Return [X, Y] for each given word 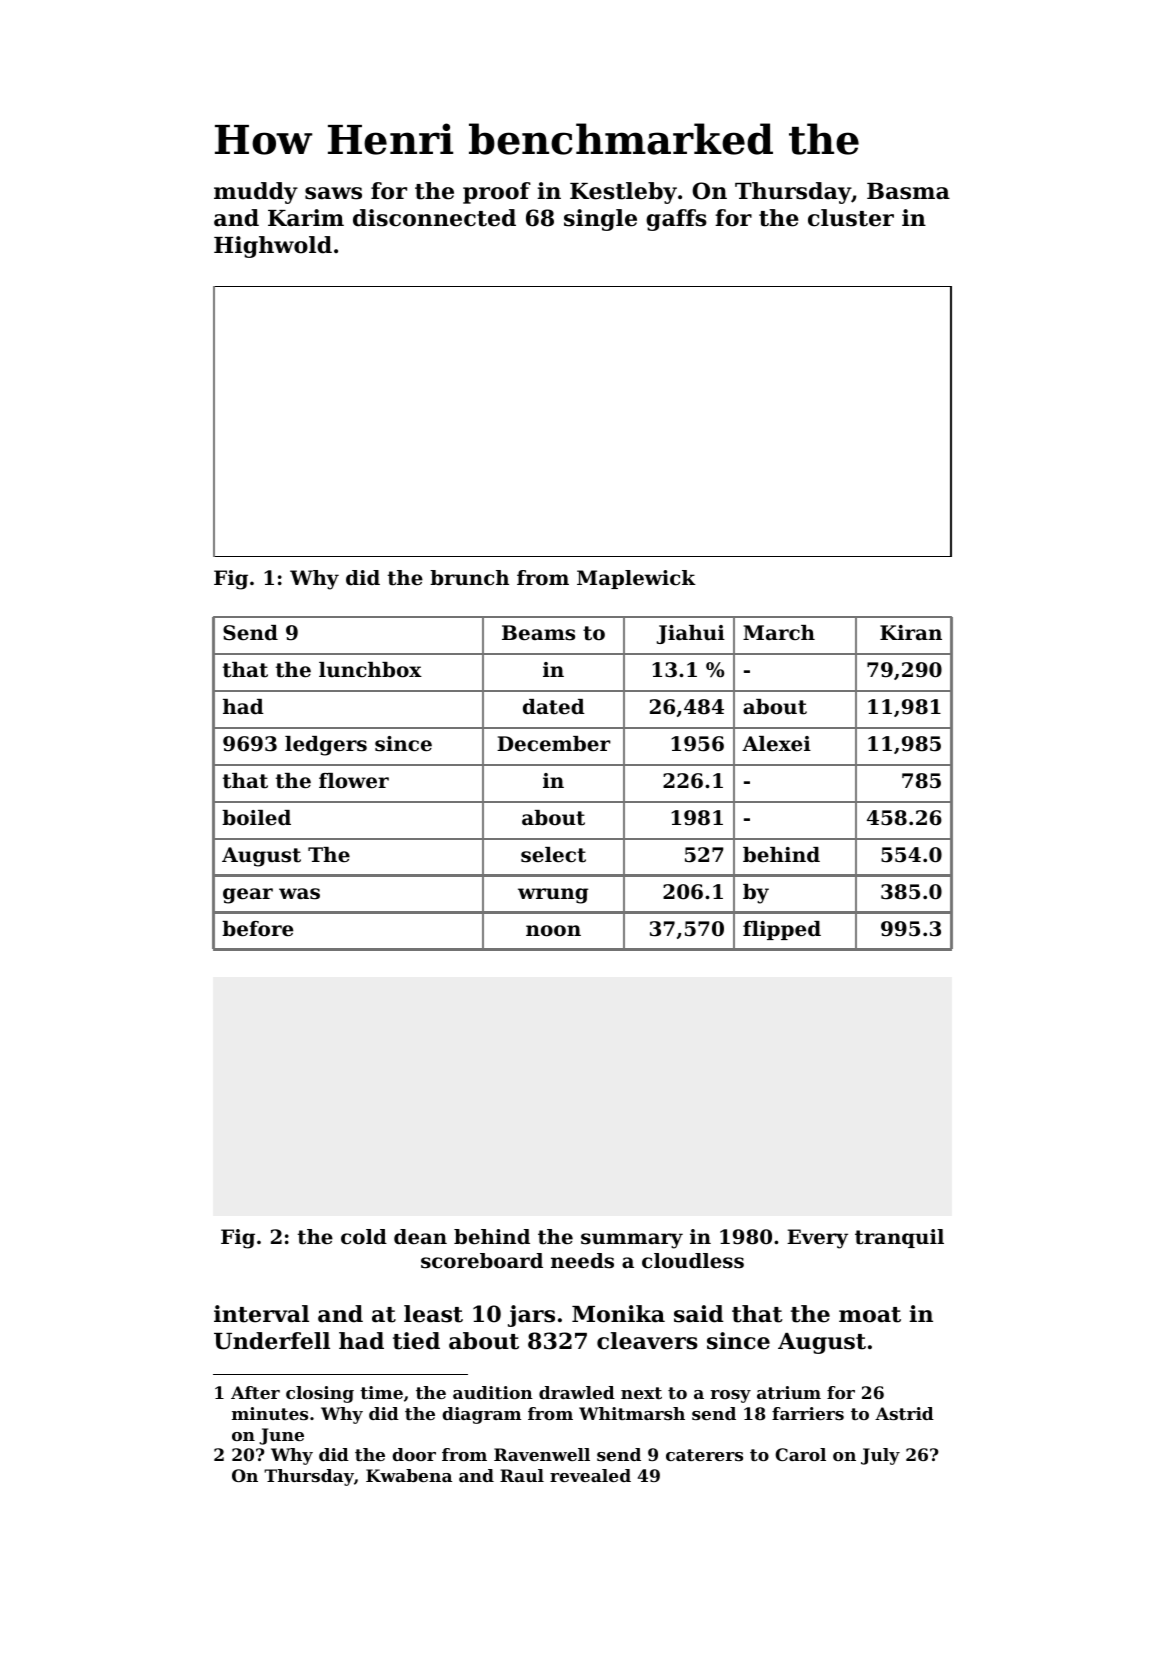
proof [497, 193]
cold [364, 1237]
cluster [851, 218]
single [600, 220]
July [880, 1456]
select [553, 855]
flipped [782, 930]
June [282, 1436]
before [257, 929]
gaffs [676, 220]
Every [817, 1239]
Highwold [273, 247]
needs [582, 1261]
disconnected [434, 218]
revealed [590, 1475]
